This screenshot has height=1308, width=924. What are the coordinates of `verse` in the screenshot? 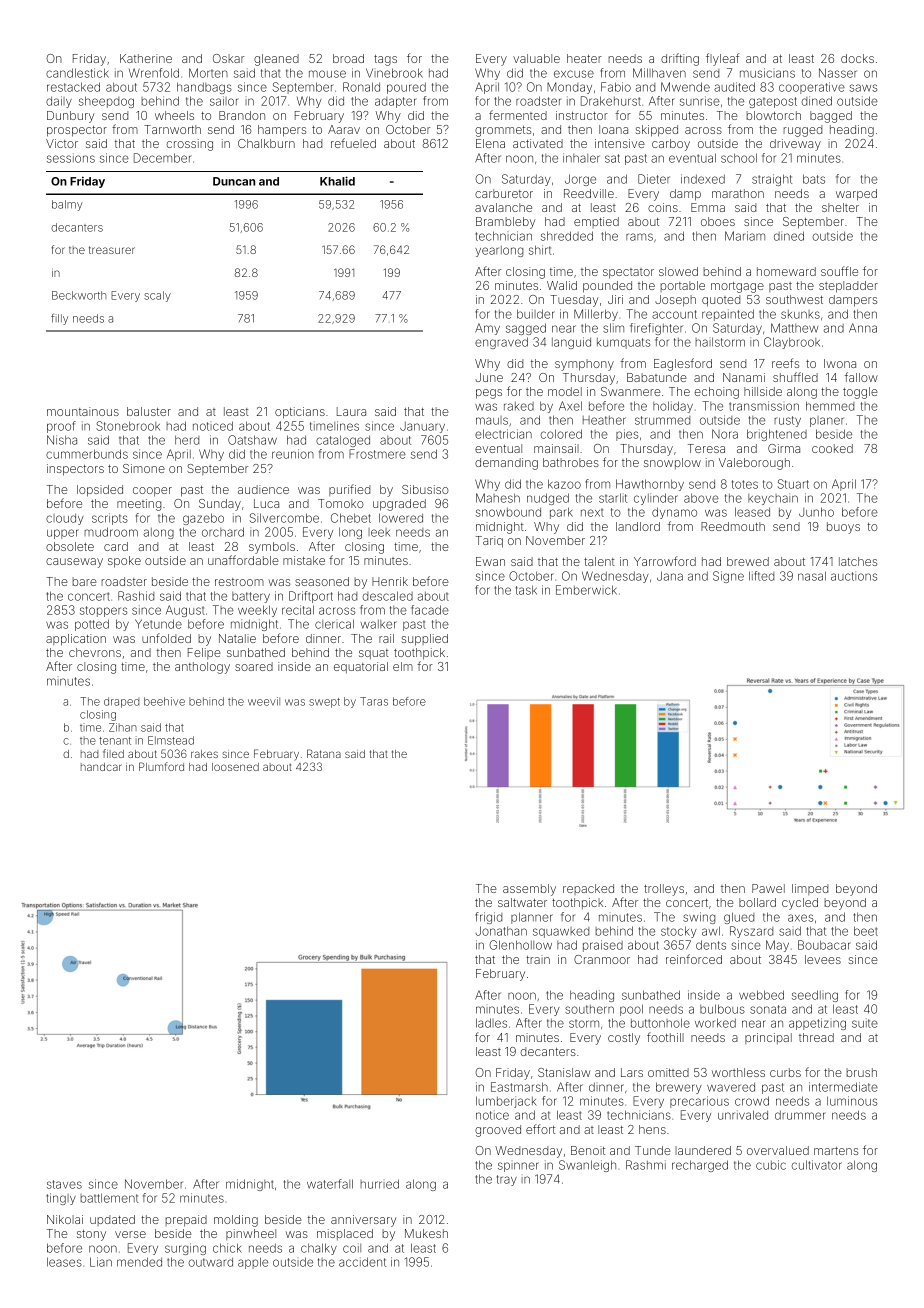 It's located at (130, 1234).
